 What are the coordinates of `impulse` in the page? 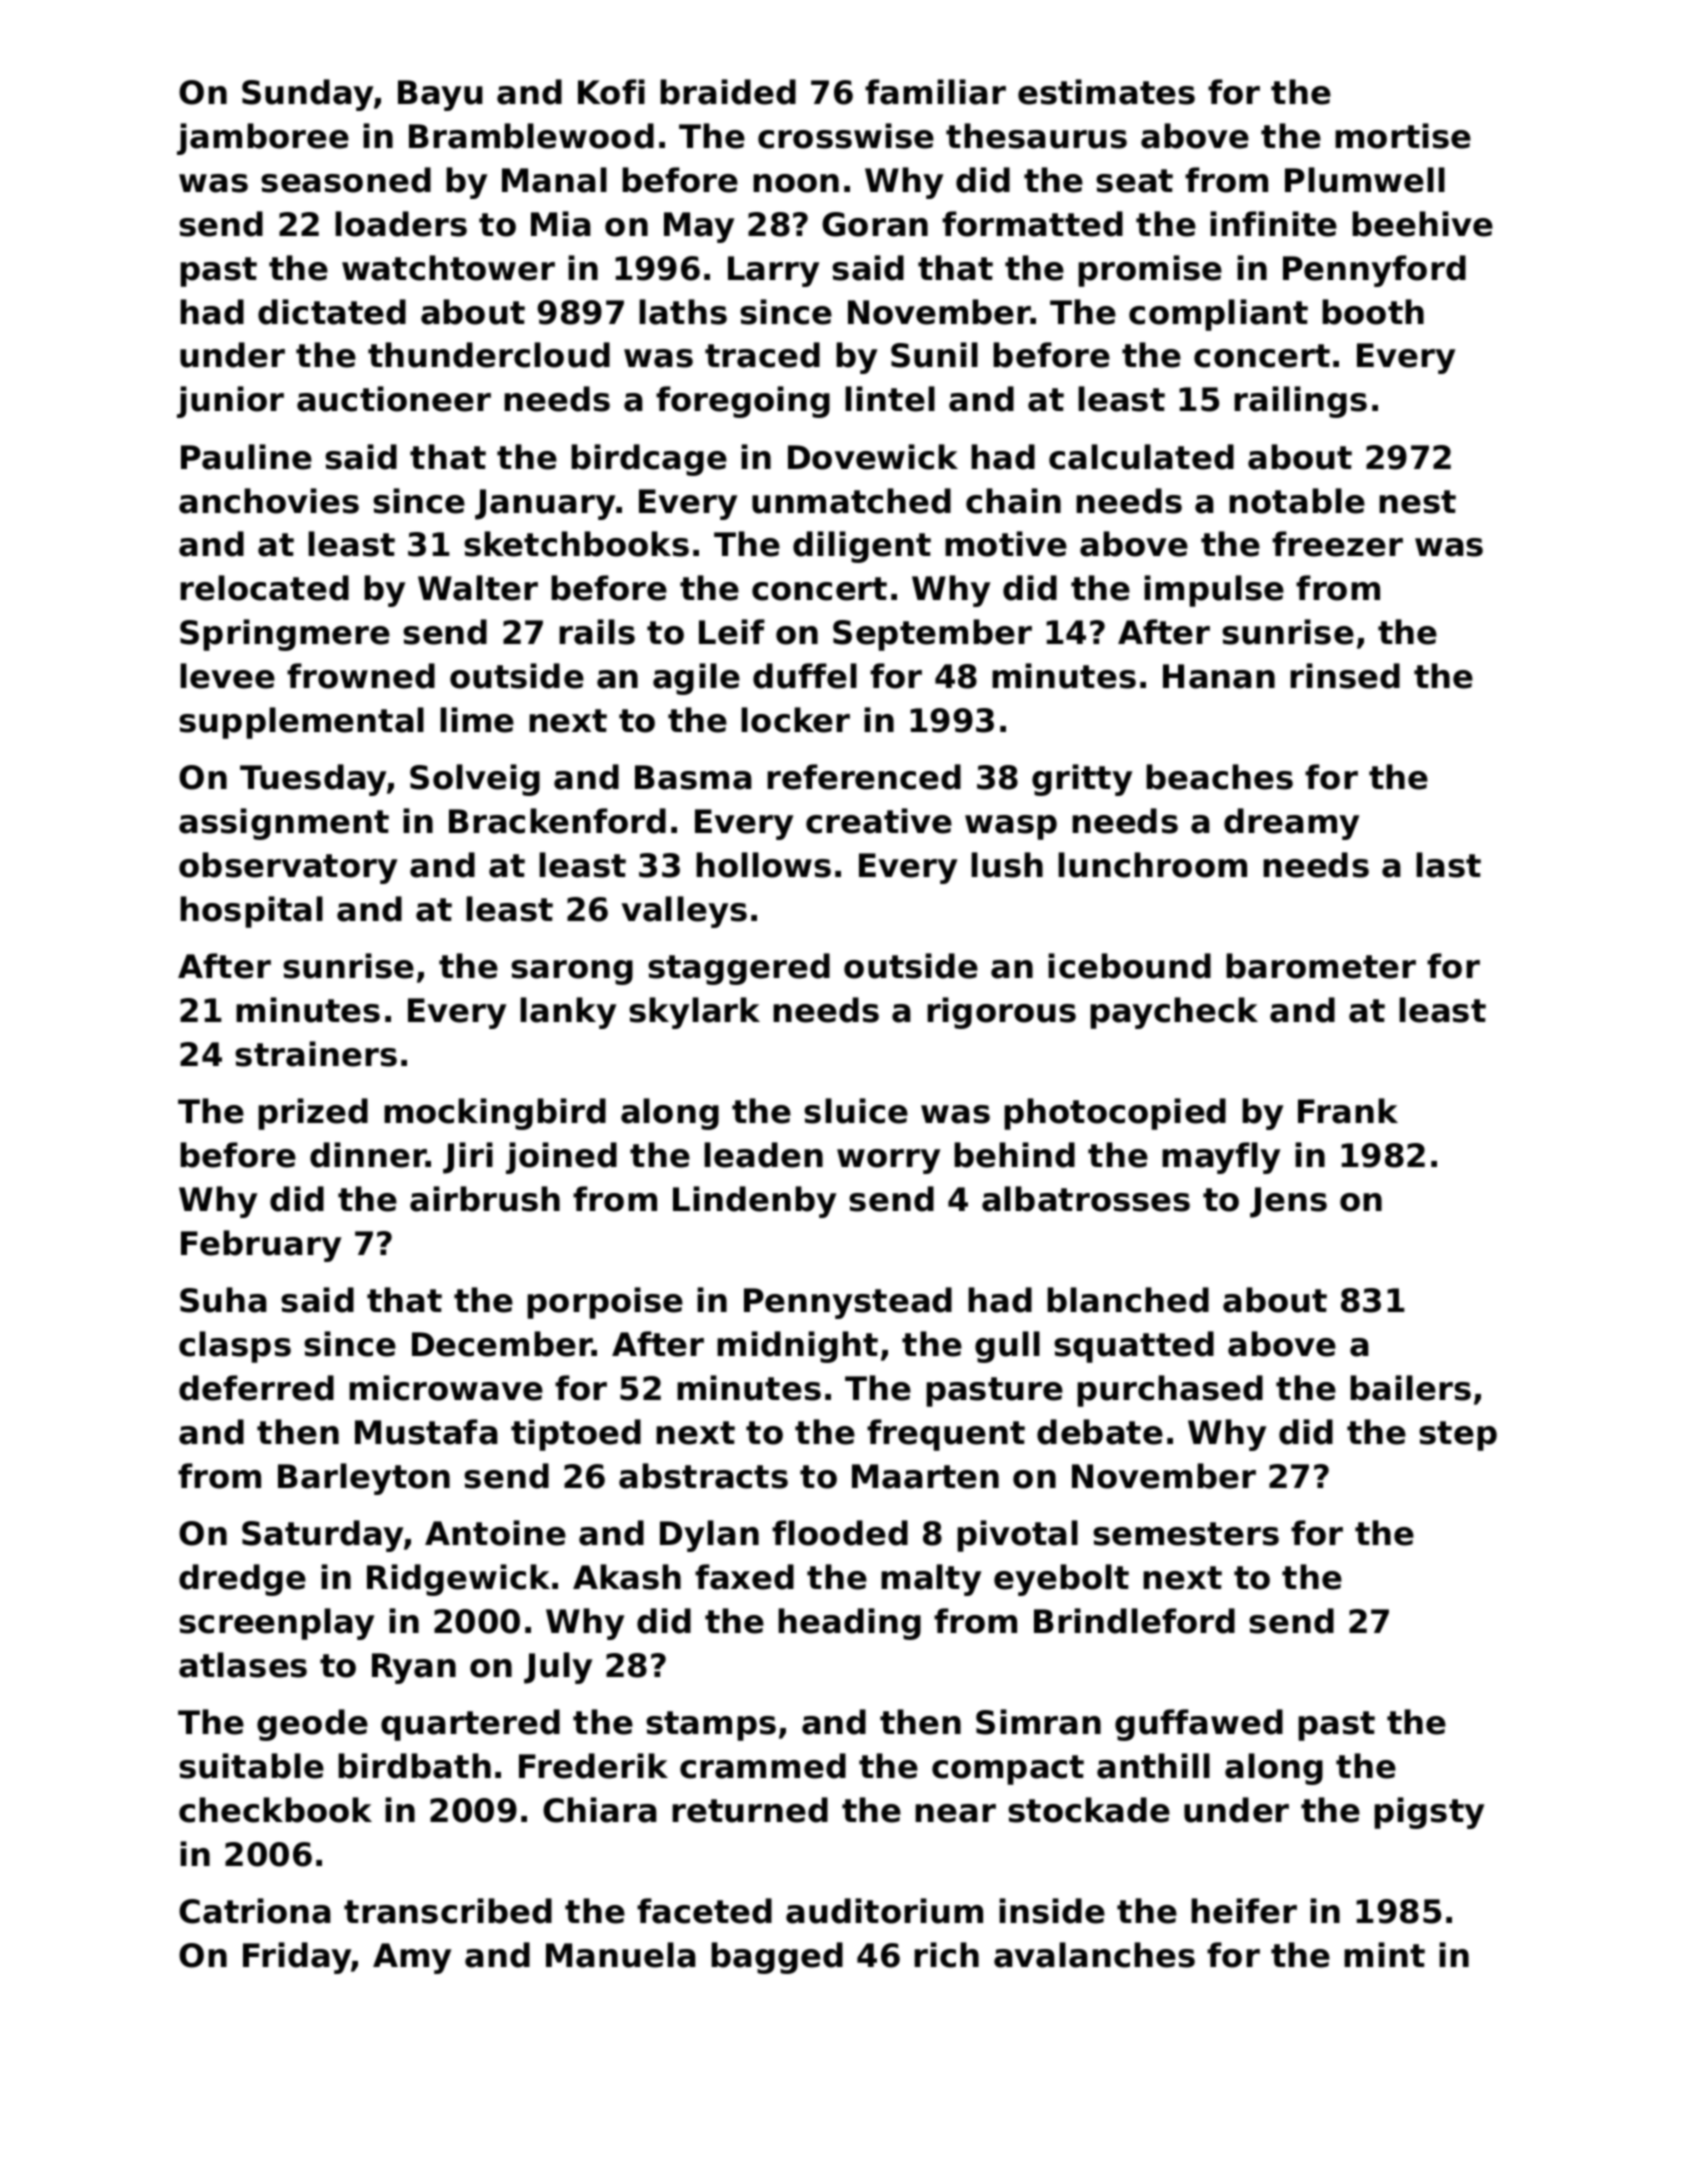 It's located at (1214, 591).
